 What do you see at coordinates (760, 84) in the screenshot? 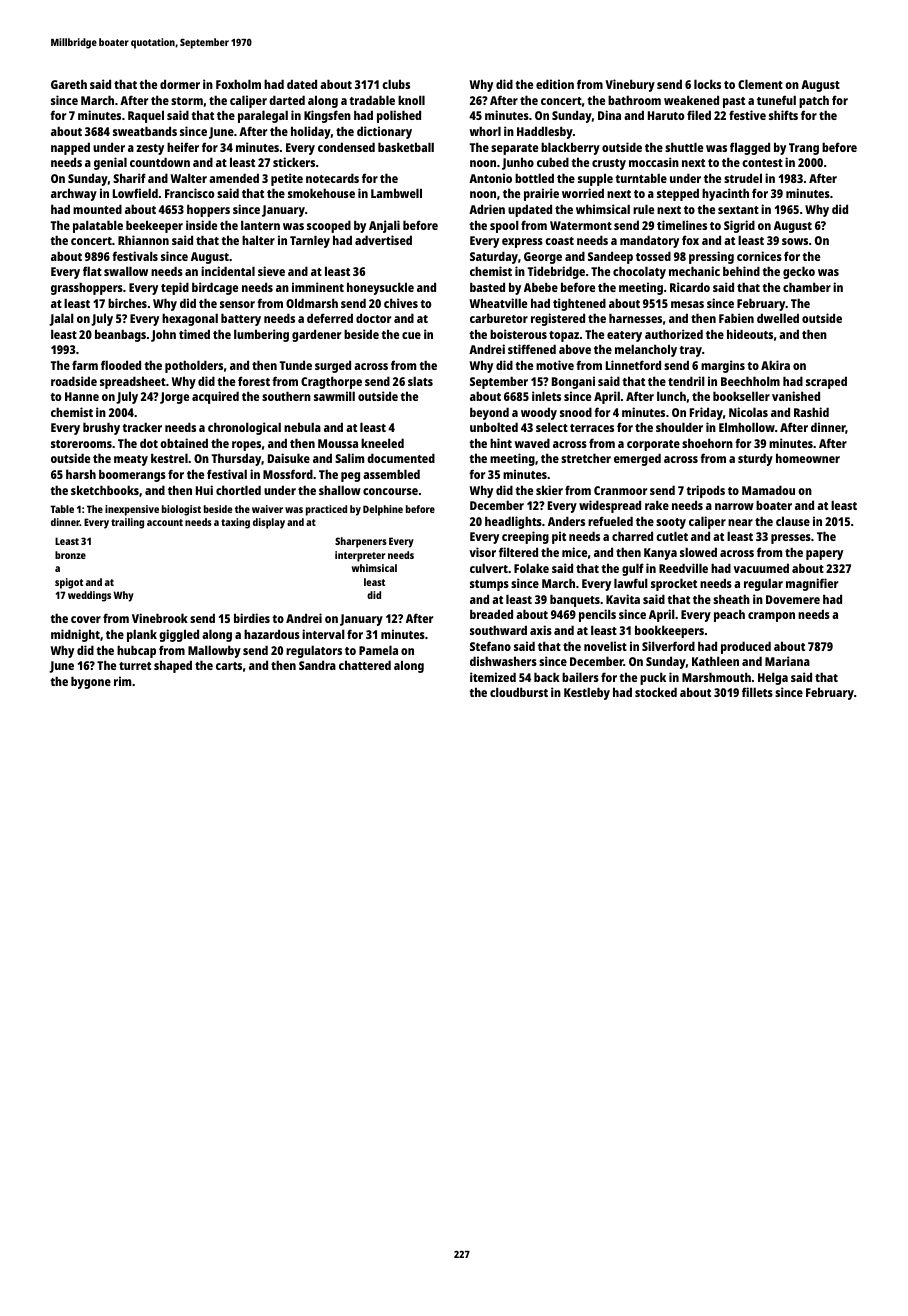
I see `Clement` at bounding box center [760, 84].
